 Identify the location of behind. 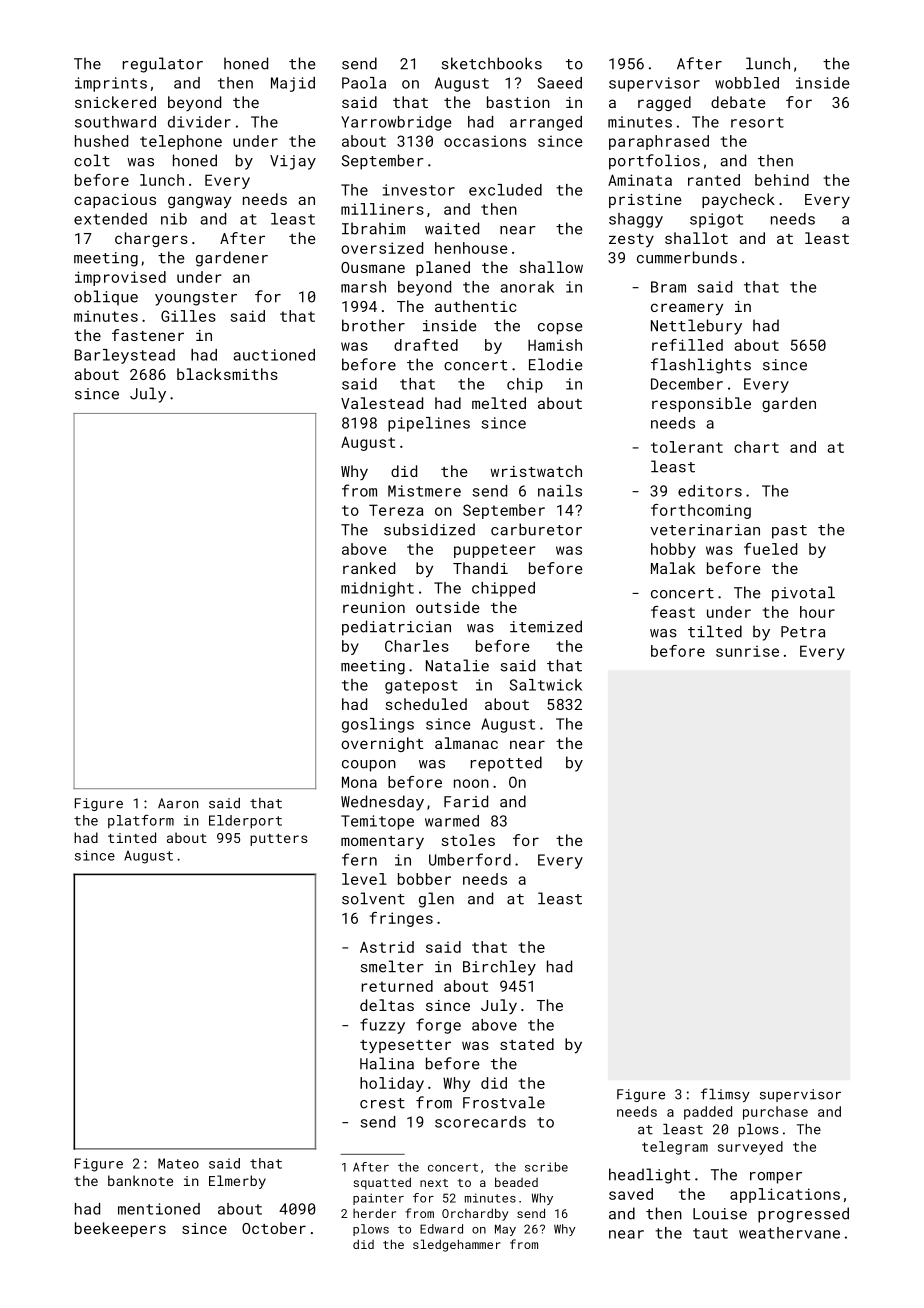
(782, 180).
